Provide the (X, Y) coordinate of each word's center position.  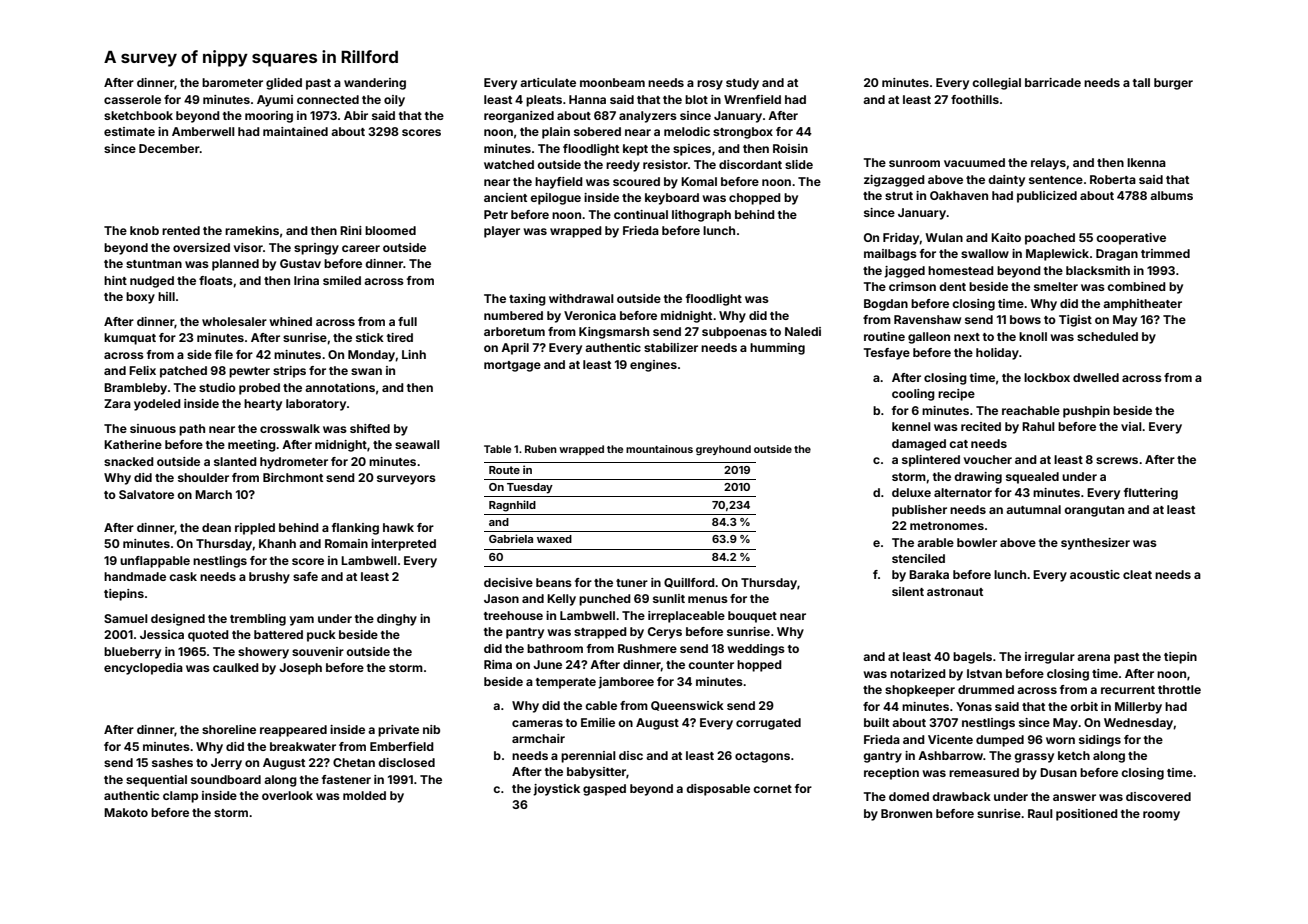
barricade (1053, 82)
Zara (117, 403)
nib (431, 729)
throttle (1179, 689)
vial (1131, 426)
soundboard (226, 779)
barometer (232, 82)
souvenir (318, 651)
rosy (710, 85)
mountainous (659, 449)
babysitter (596, 773)
